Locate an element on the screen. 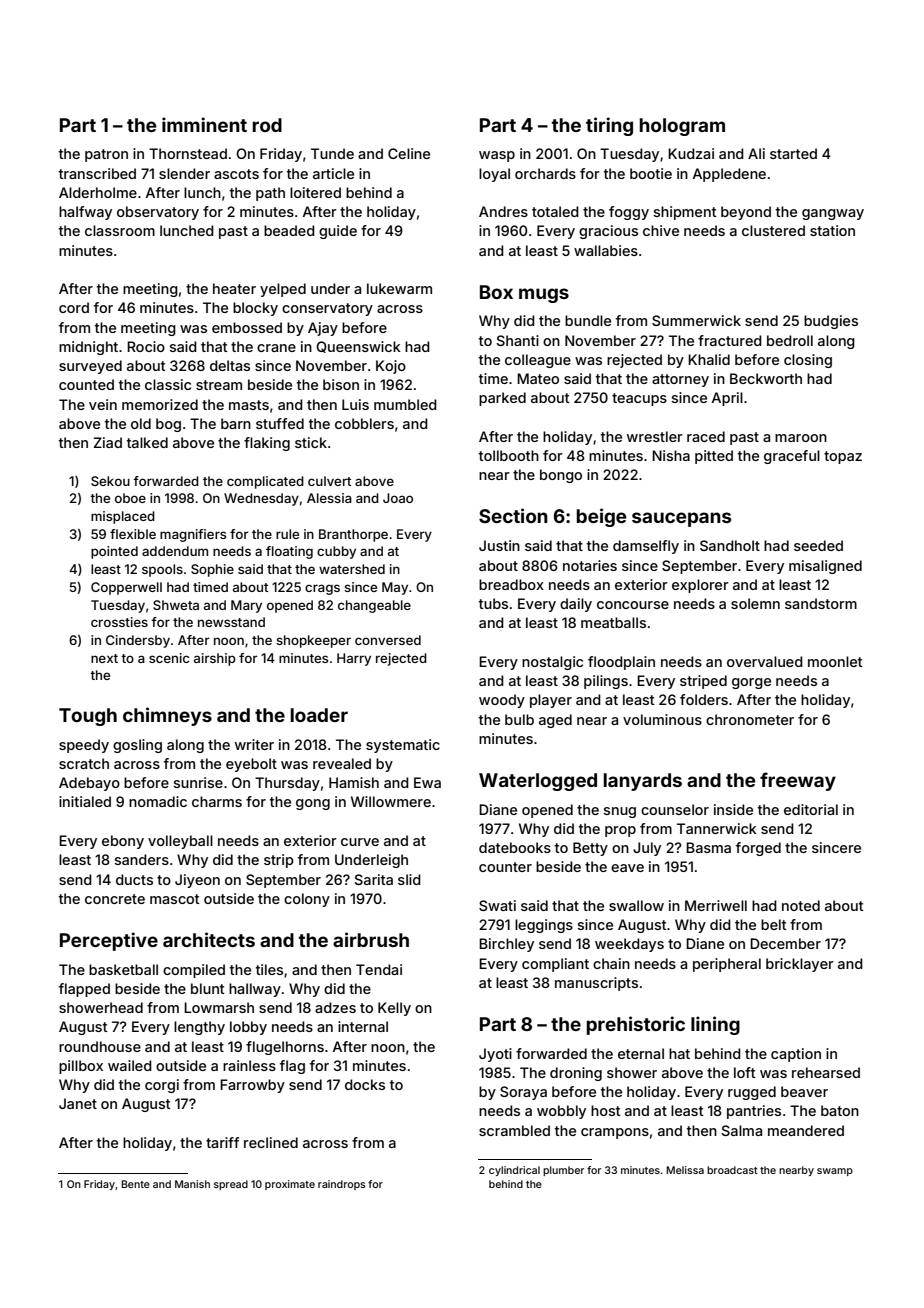  raindrops is located at coordinates (341, 1185).
